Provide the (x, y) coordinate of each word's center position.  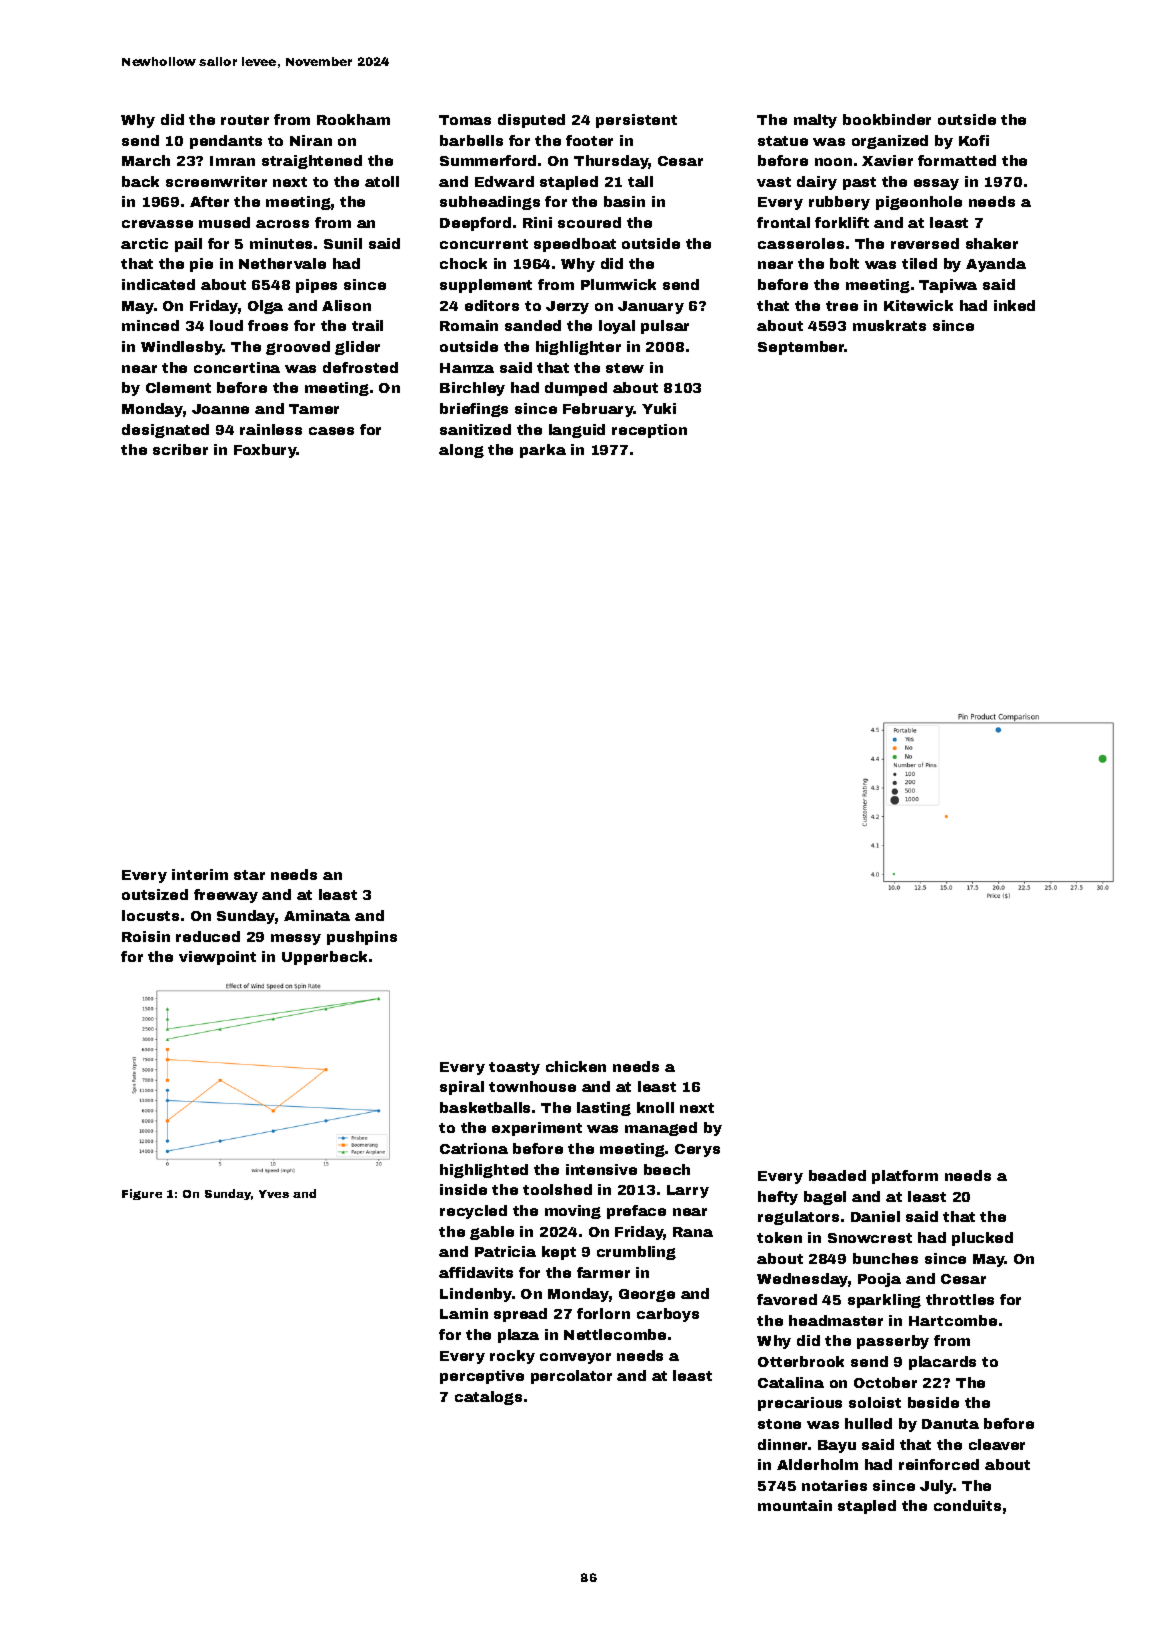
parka (543, 451)
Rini (537, 222)
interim (200, 874)
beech (667, 1169)
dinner (782, 1444)
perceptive (482, 1377)
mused (224, 222)
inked (1014, 305)
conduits (967, 1505)
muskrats (889, 325)
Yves (274, 1194)
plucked (982, 1239)
